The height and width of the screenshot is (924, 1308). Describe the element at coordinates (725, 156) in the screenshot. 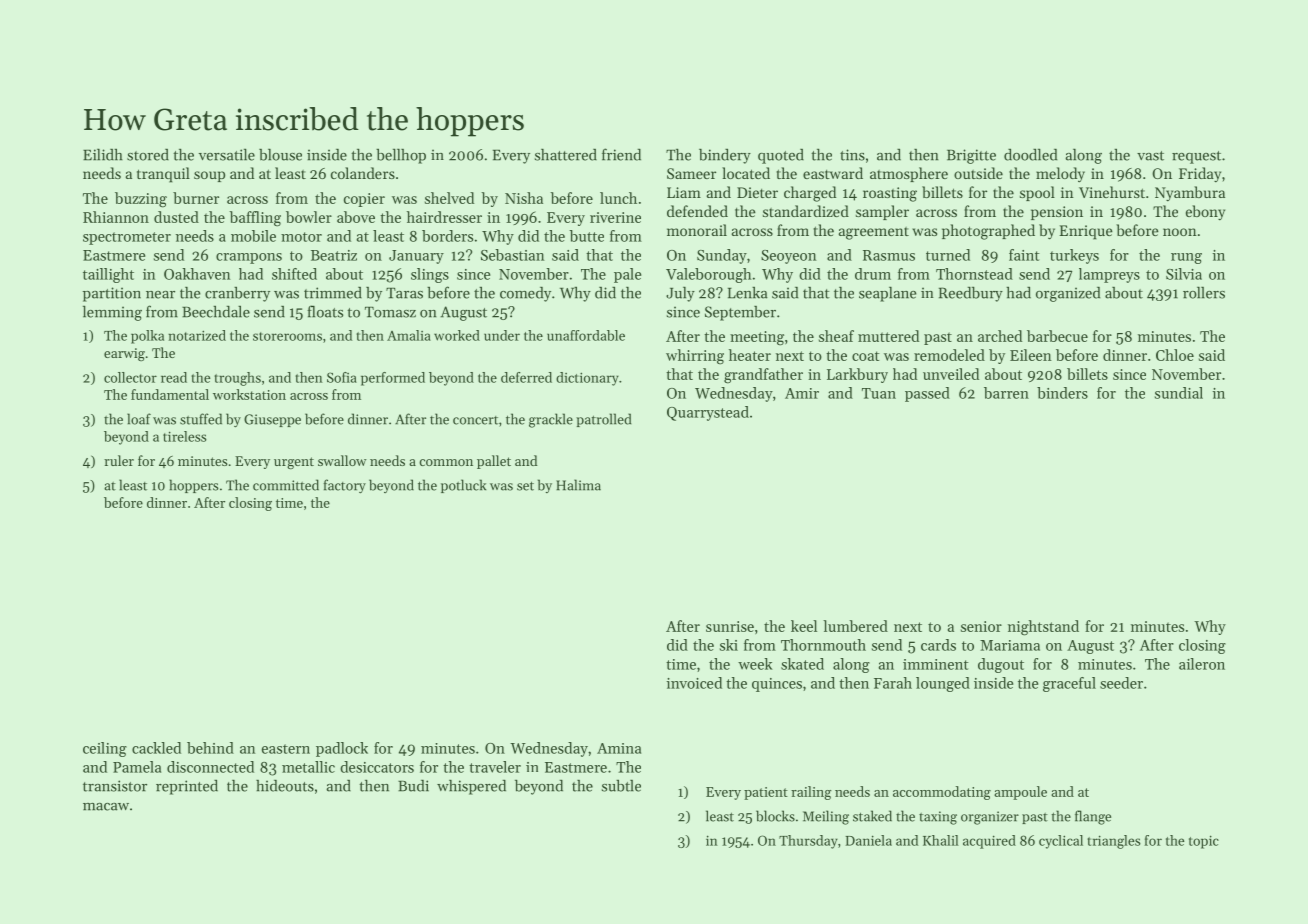

I see `bindery` at that location.
